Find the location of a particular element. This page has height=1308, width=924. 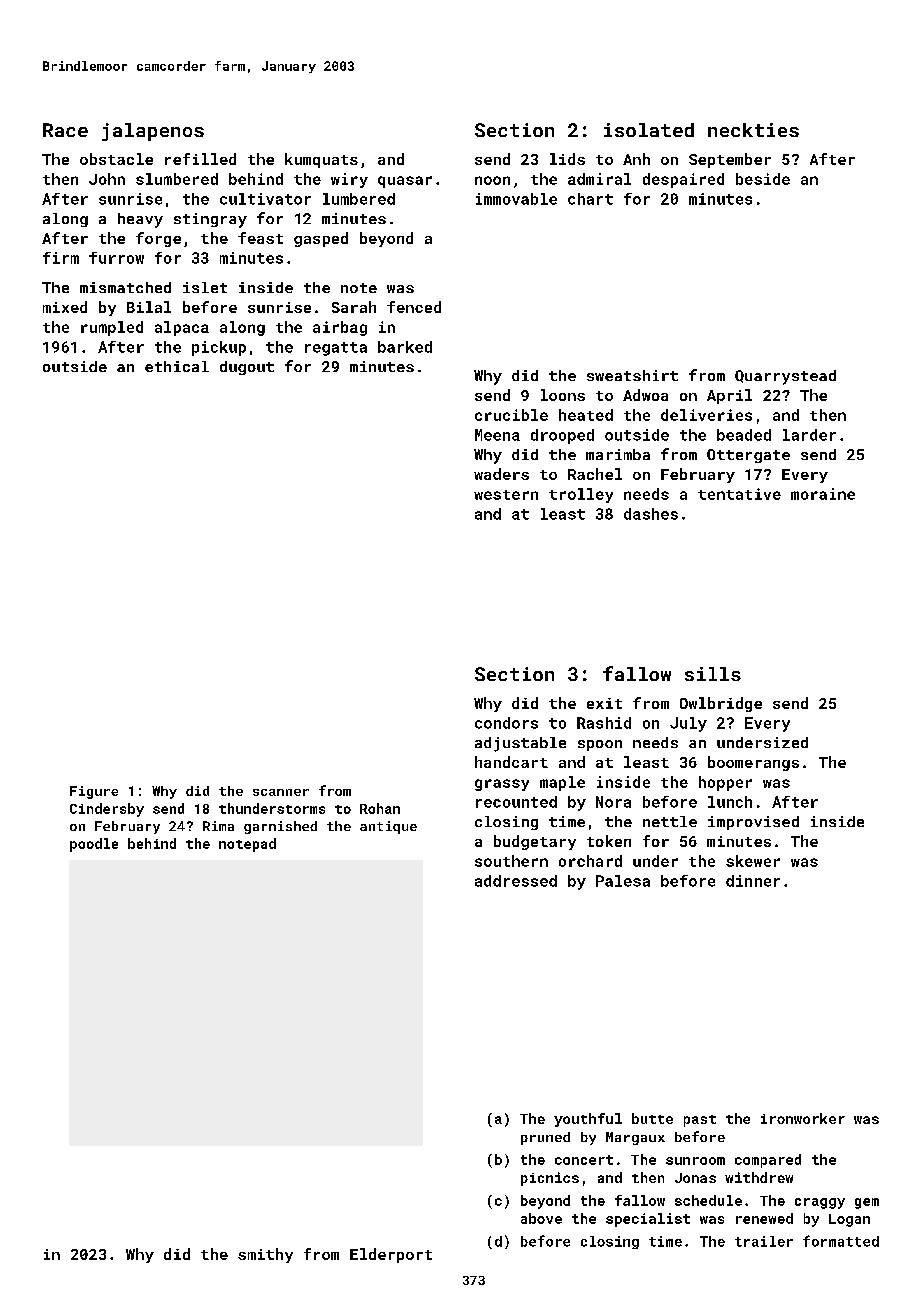

chart is located at coordinates (590, 199).
